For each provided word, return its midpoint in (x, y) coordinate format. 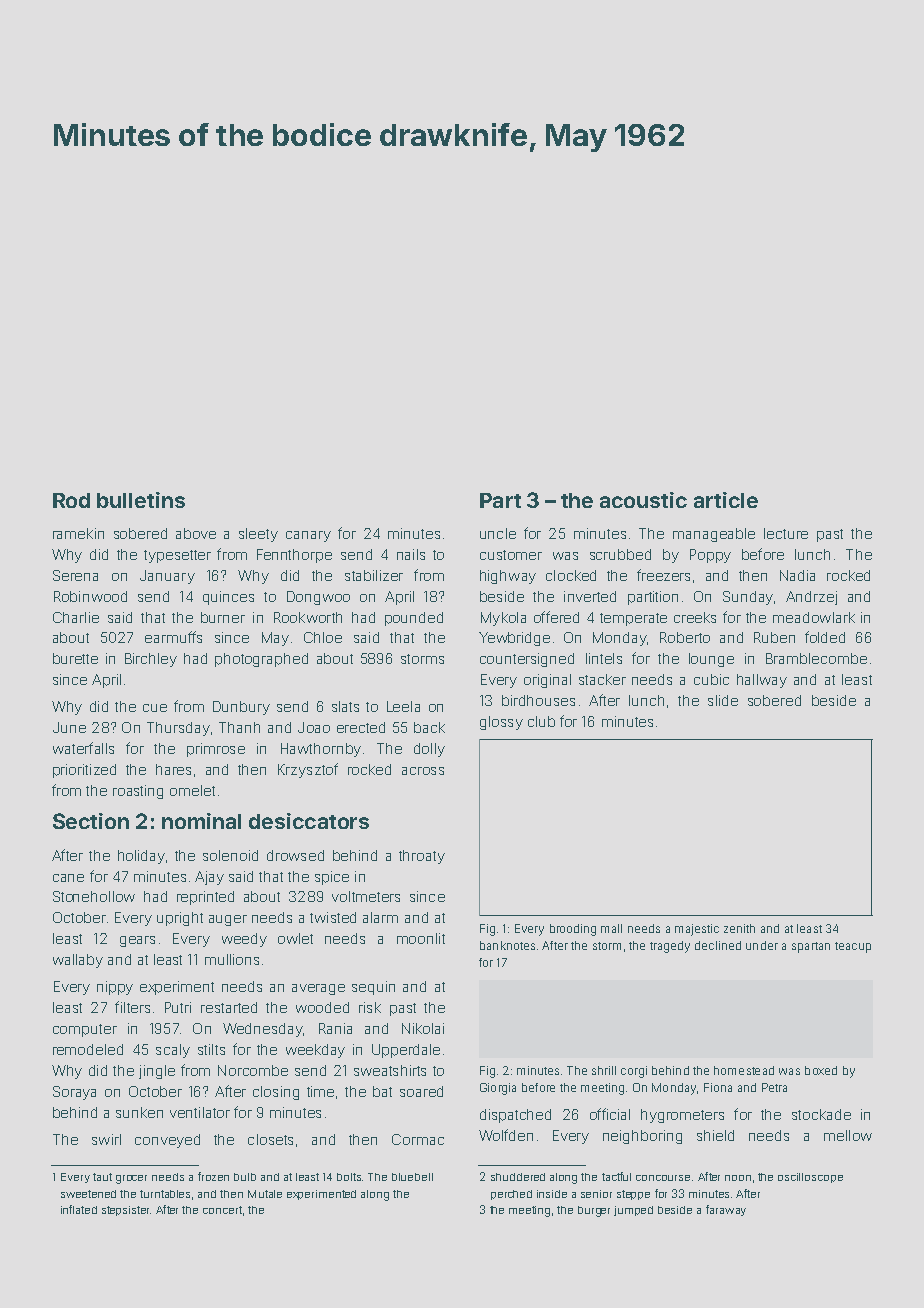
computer (85, 1030)
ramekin (78, 533)
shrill (604, 1070)
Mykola (503, 619)
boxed (821, 1070)
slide (723, 700)
